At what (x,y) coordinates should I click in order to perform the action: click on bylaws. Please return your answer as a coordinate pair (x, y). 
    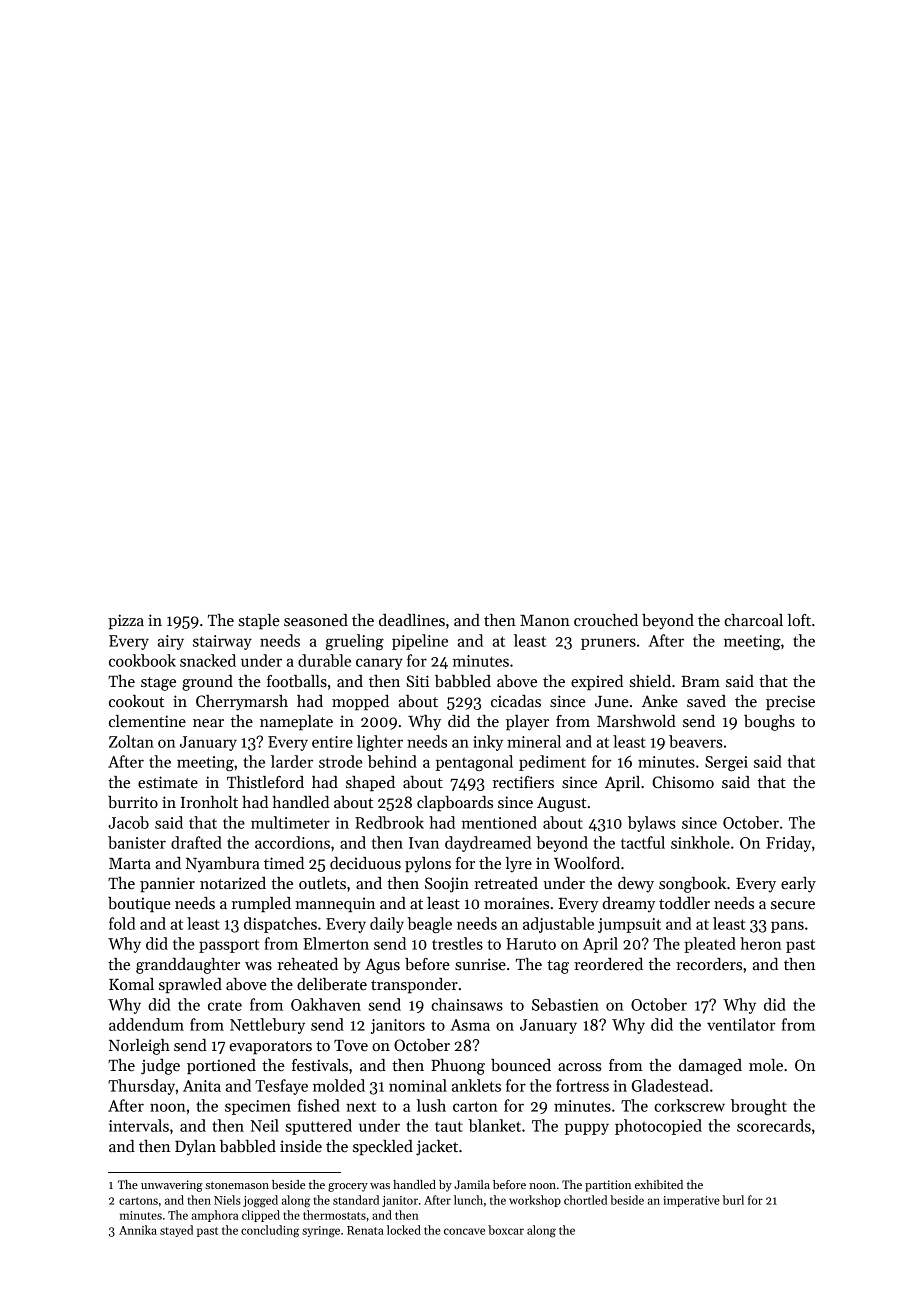
    Looking at the image, I should click on (652, 824).
